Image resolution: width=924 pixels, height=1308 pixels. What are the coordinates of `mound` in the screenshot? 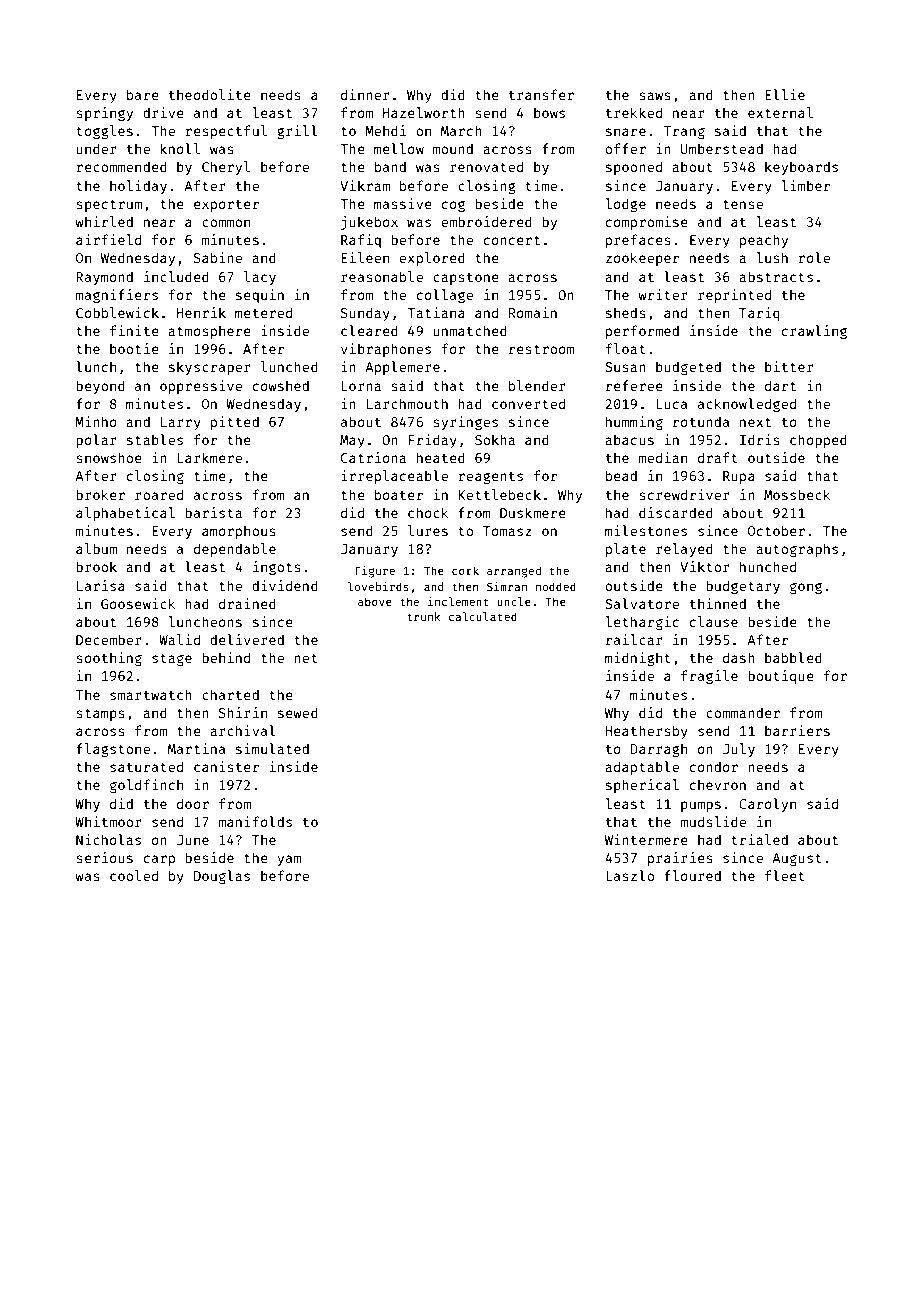 It's located at (453, 148).
